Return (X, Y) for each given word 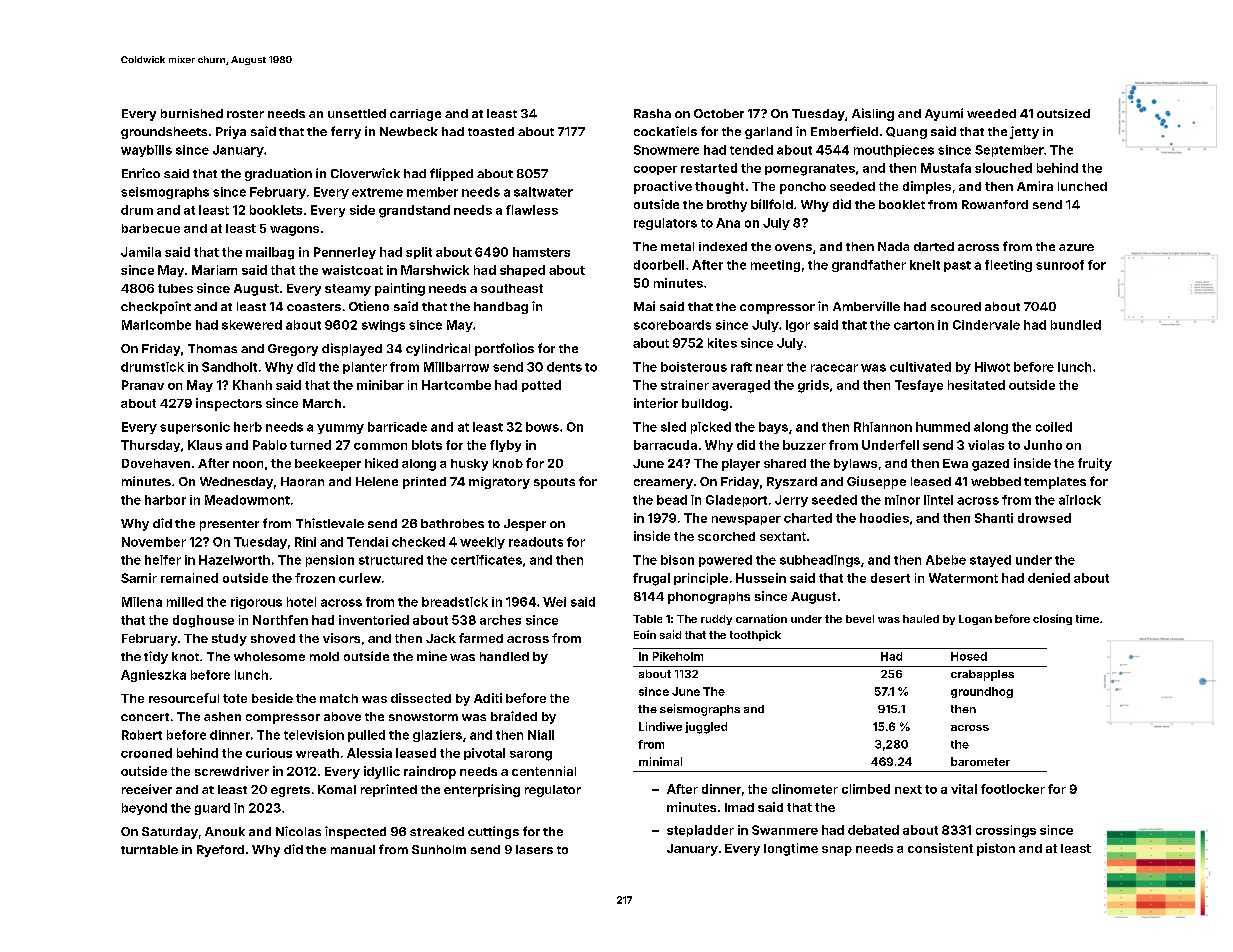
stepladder (700, 831)
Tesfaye (919, 386)
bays (773, 428)
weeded (991, 113)
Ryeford (220, 851)
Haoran (302, 481)
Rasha (652, 113)
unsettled (357, 113)
